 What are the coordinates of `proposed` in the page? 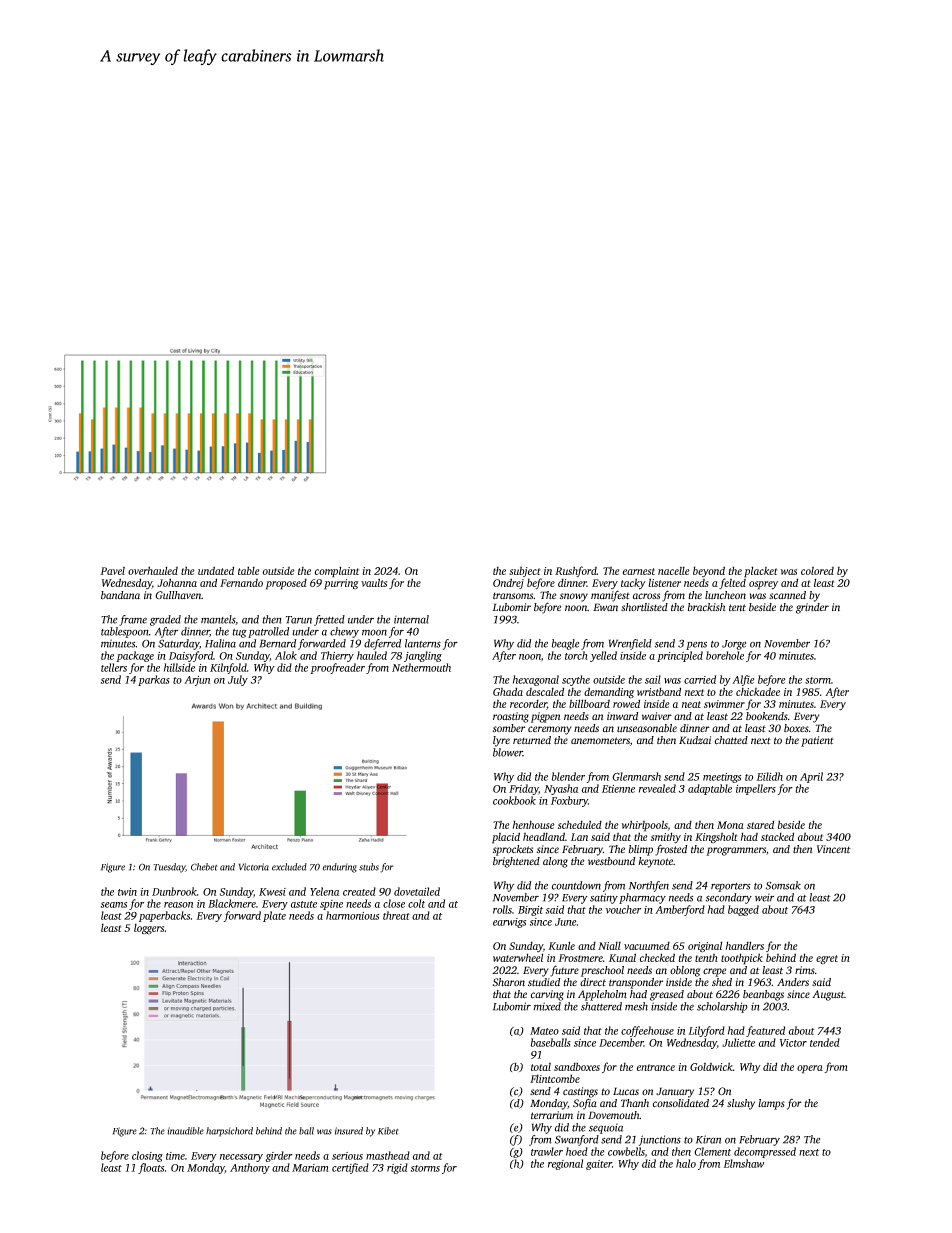 It's located at (286, 584).
